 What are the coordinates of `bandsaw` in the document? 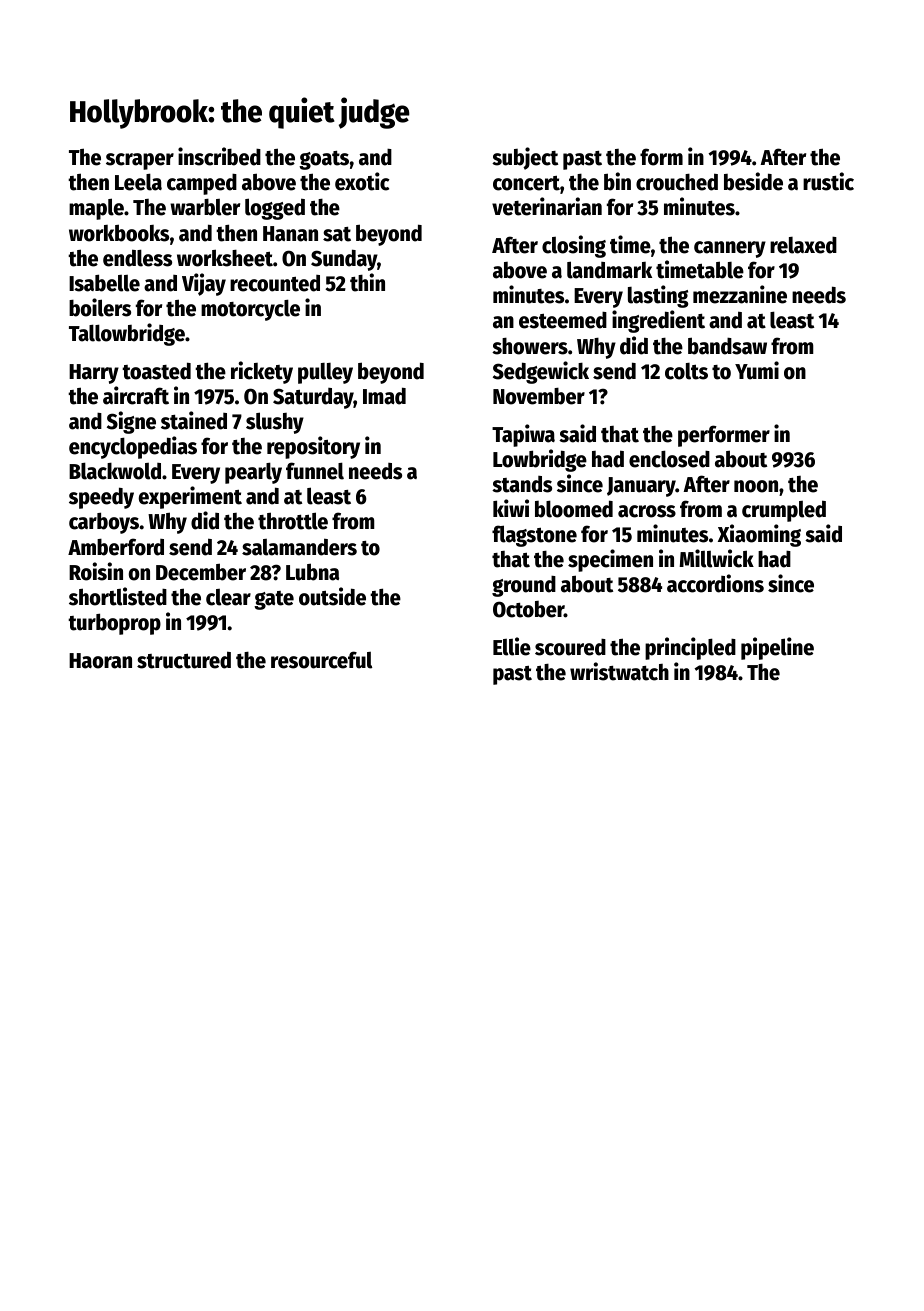 It's located at (727, 346).
